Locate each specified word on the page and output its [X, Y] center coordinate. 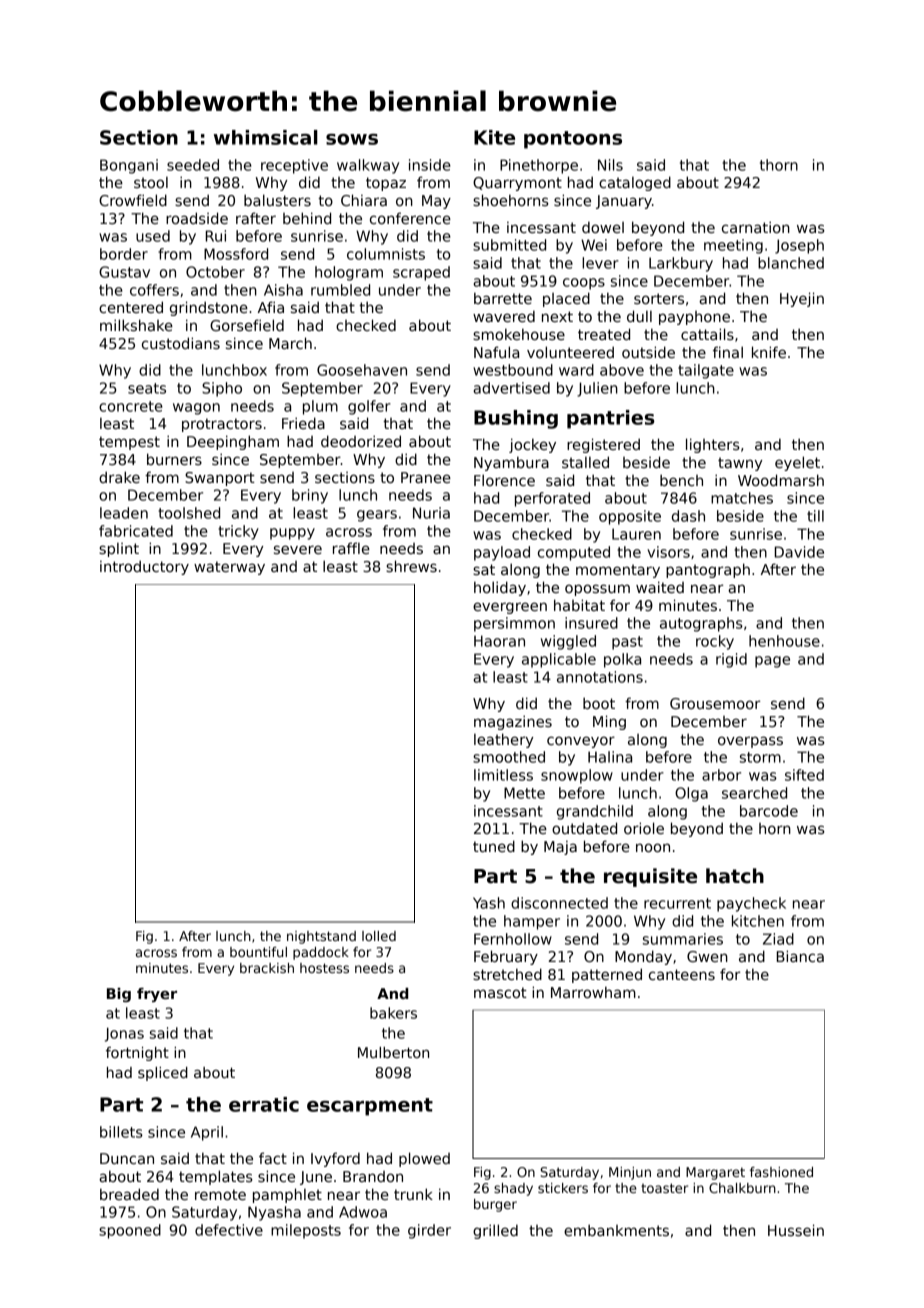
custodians [181, 343]
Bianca [800, 956]
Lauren [636, 534]
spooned [130, 1231]
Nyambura [511, 463]
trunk [413, 1194]
